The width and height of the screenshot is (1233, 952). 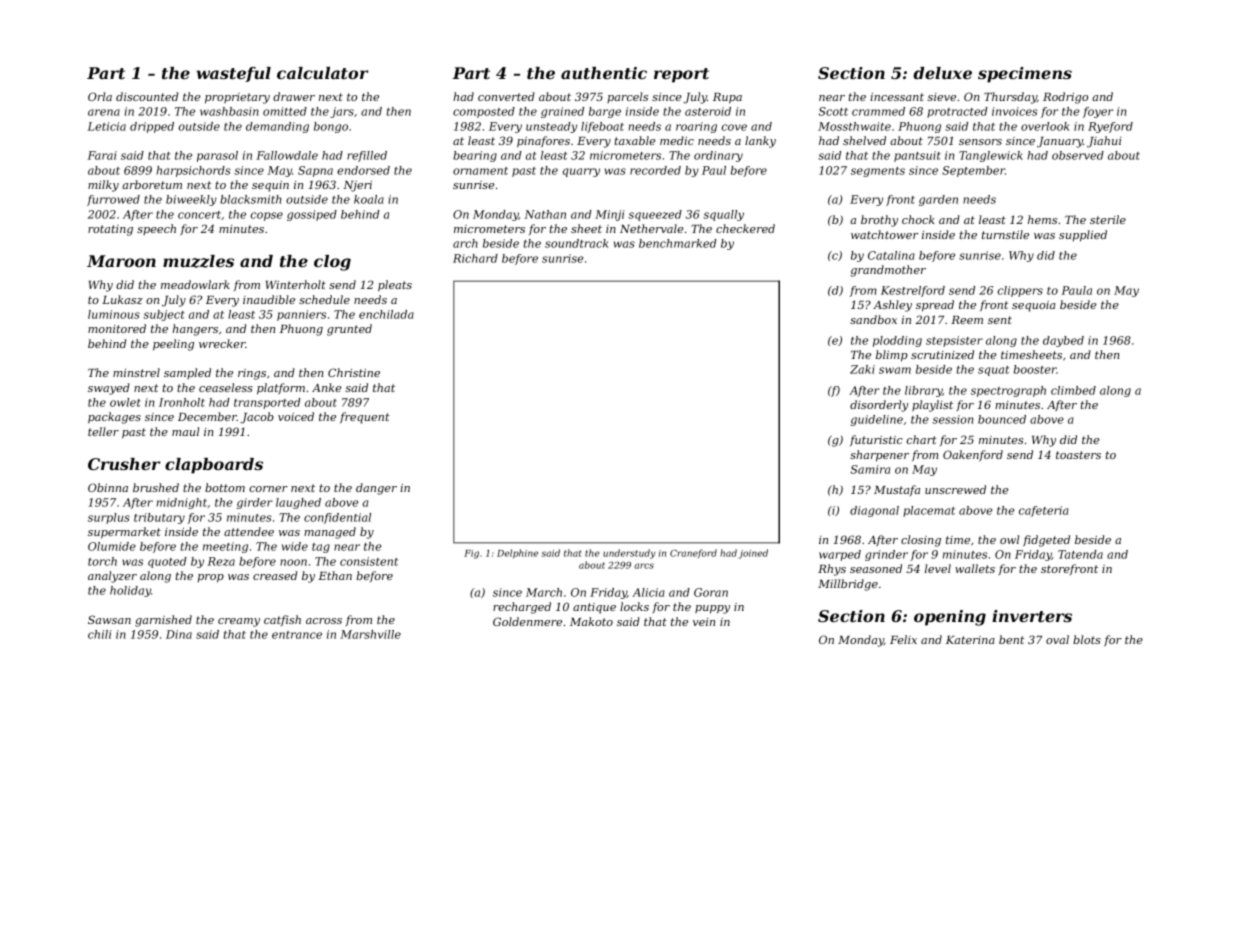 I want to click on benchmarked, so click(x=678, y=243).
